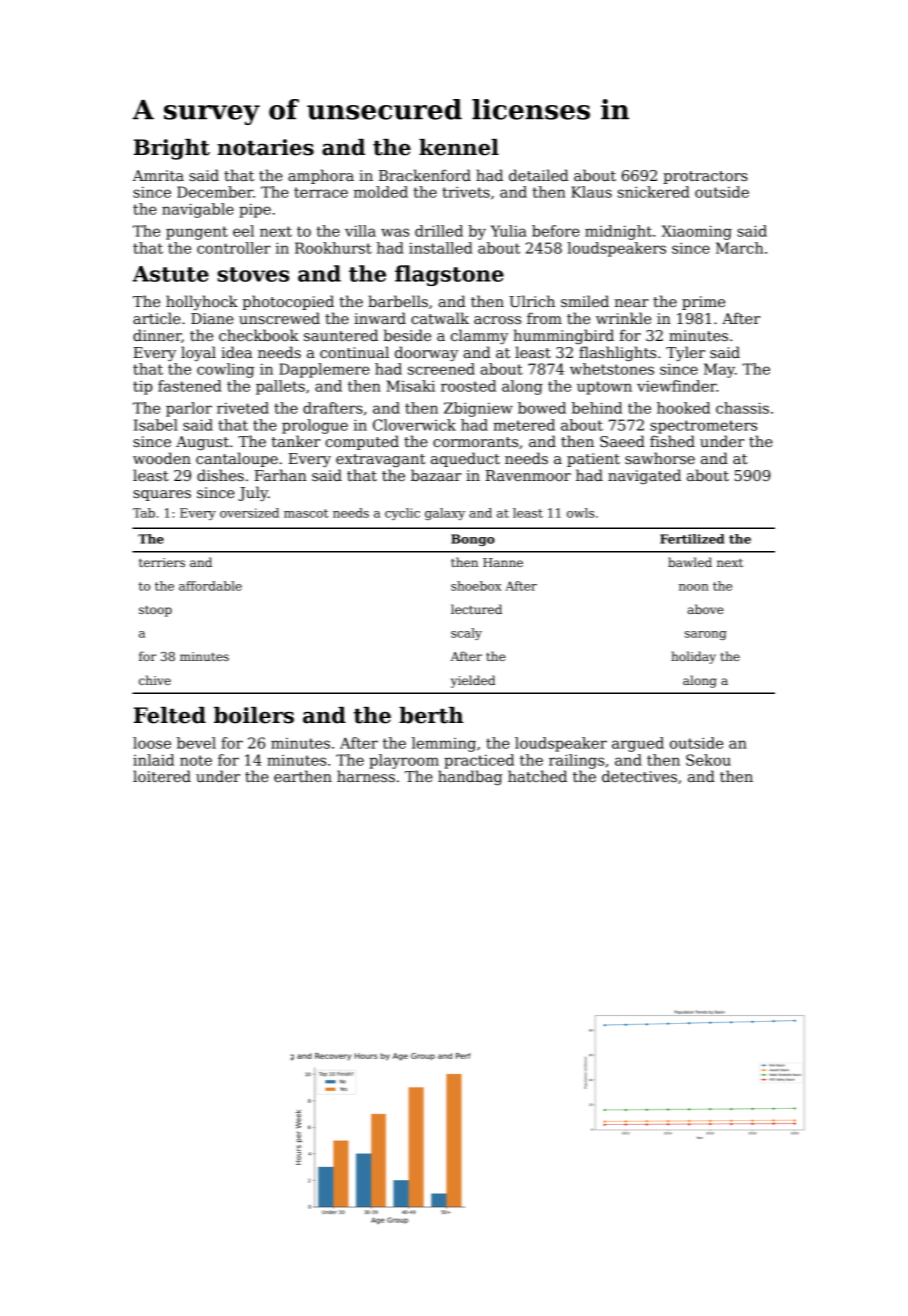 This screenshot has height=1316, width=908. Describe the element at coordinates (580, 513) in the screenshot. I see `owls` at that location.
